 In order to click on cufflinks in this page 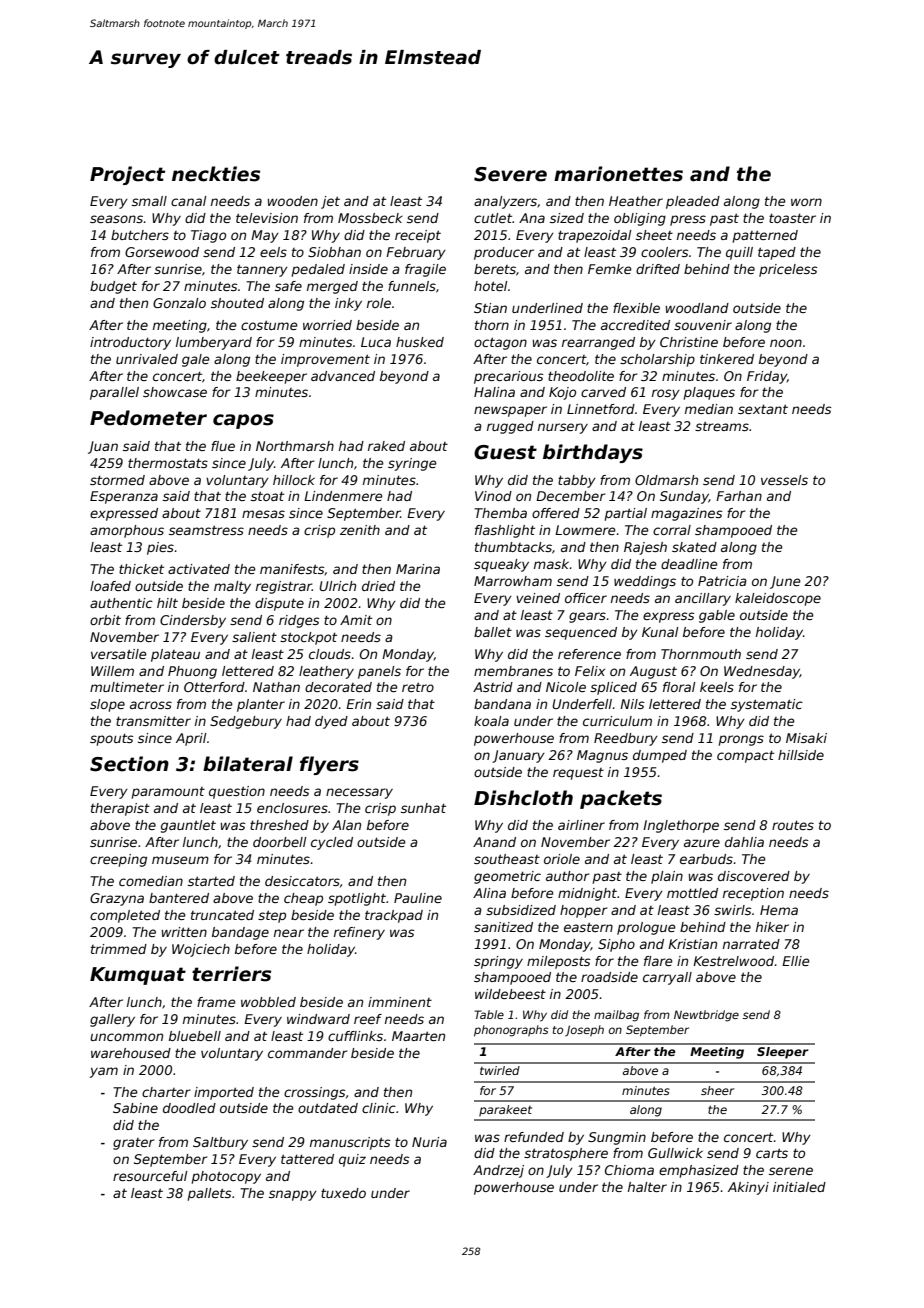, I will do `click(355, 1036)`.
